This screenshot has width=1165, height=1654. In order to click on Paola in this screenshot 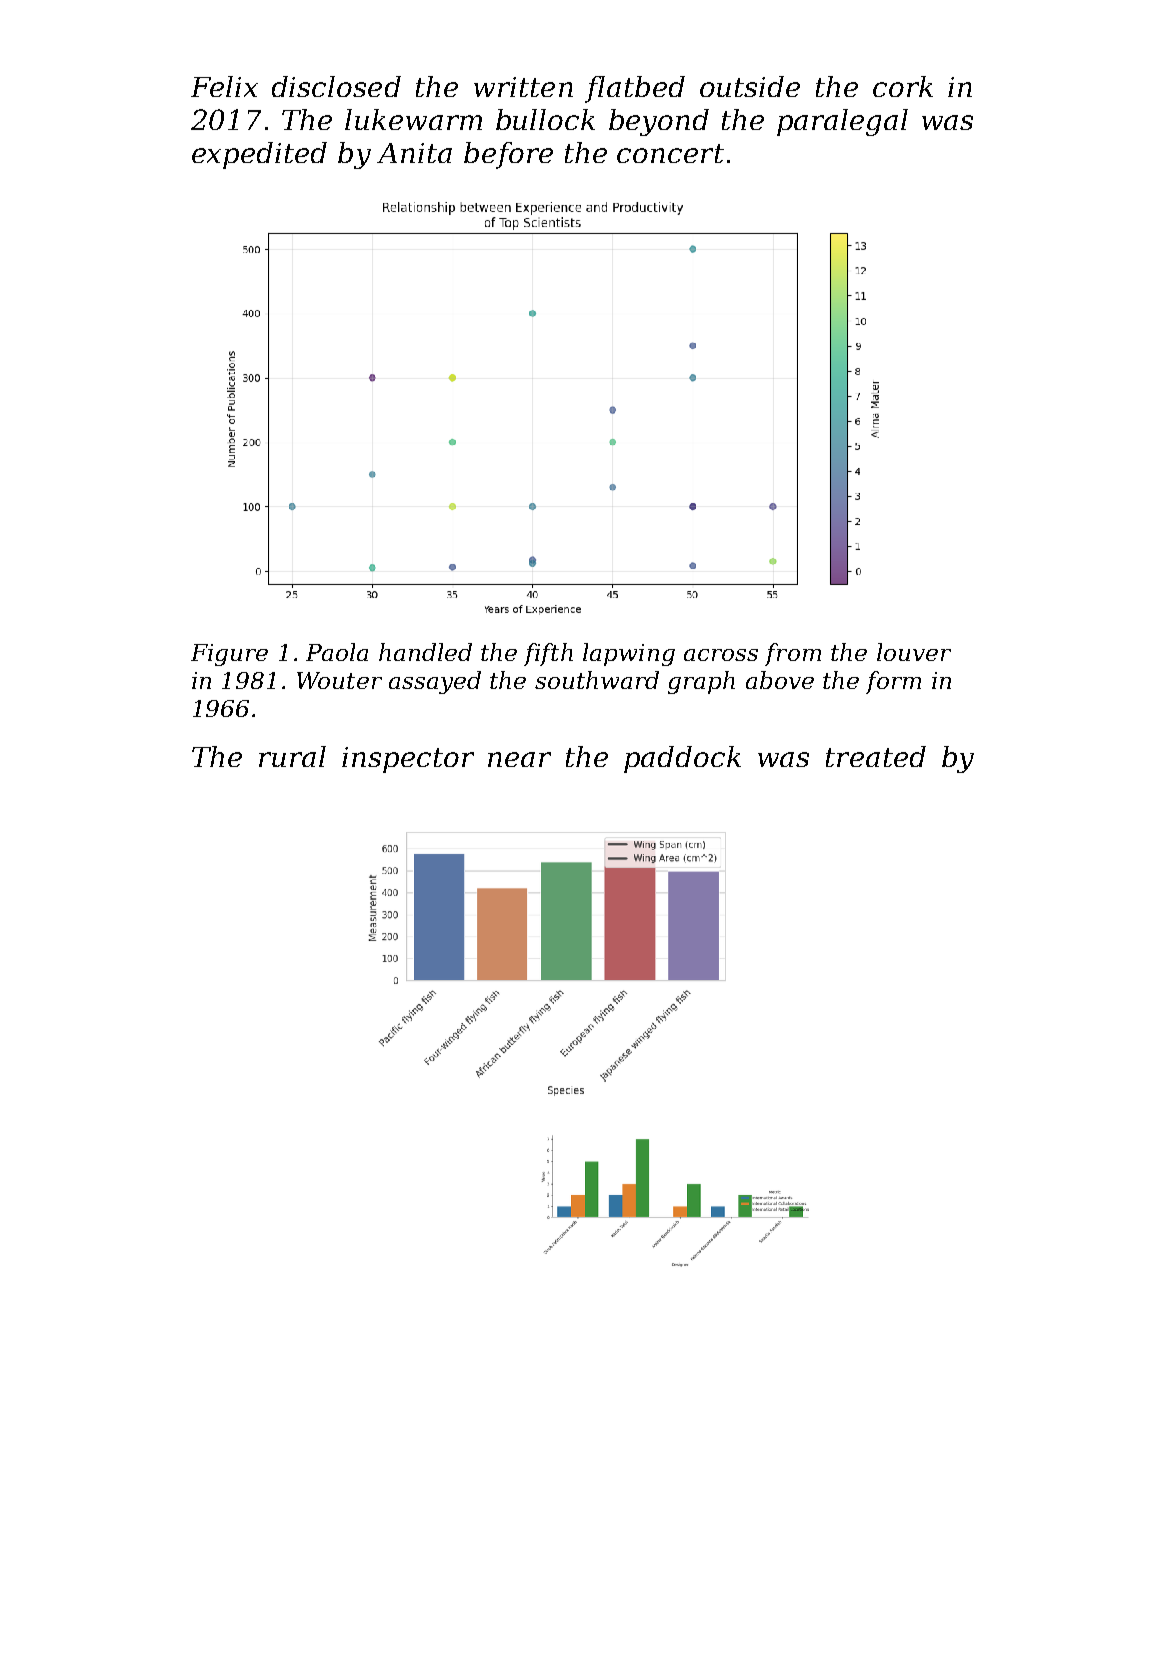, I will do `click(337, 652)`.
